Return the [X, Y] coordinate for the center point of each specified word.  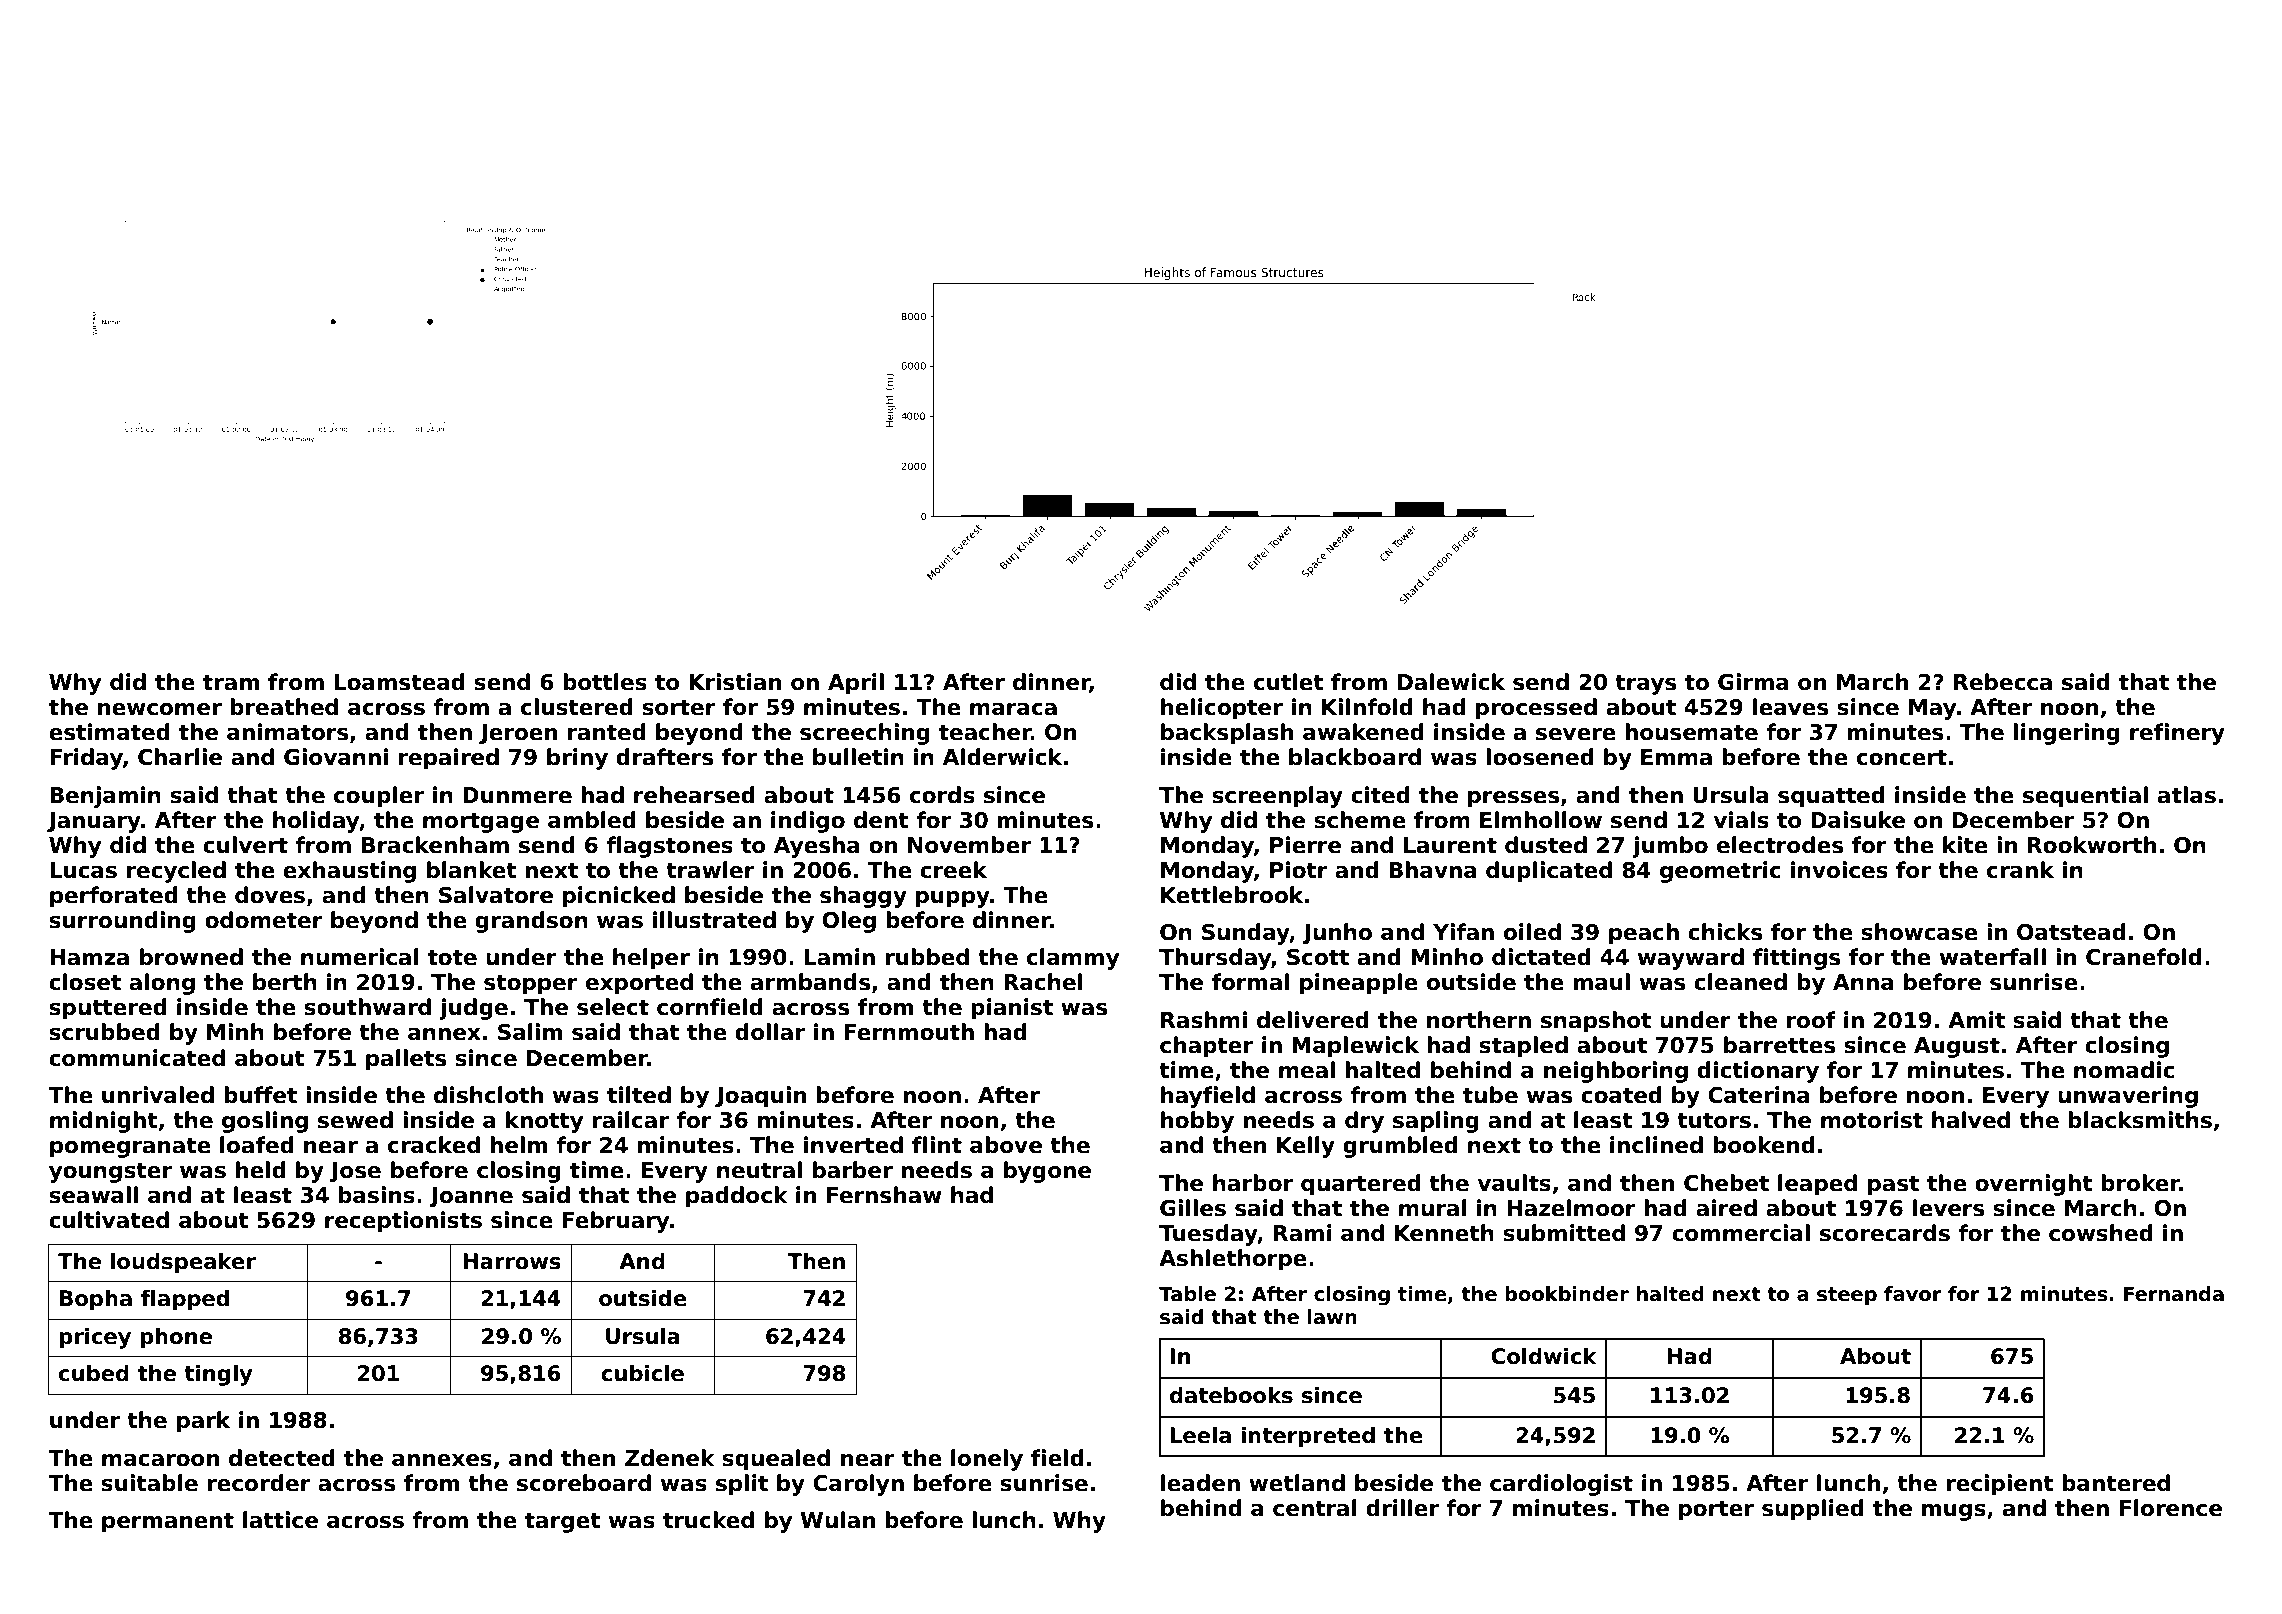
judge [473, 1009]
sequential [2085, 797]
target [562, 1523]
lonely [987, 1460]
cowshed [2101, 1233]
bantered [2116, 1483]
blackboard [1355, 757]
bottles [605, 682]
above [1006, 1145]
